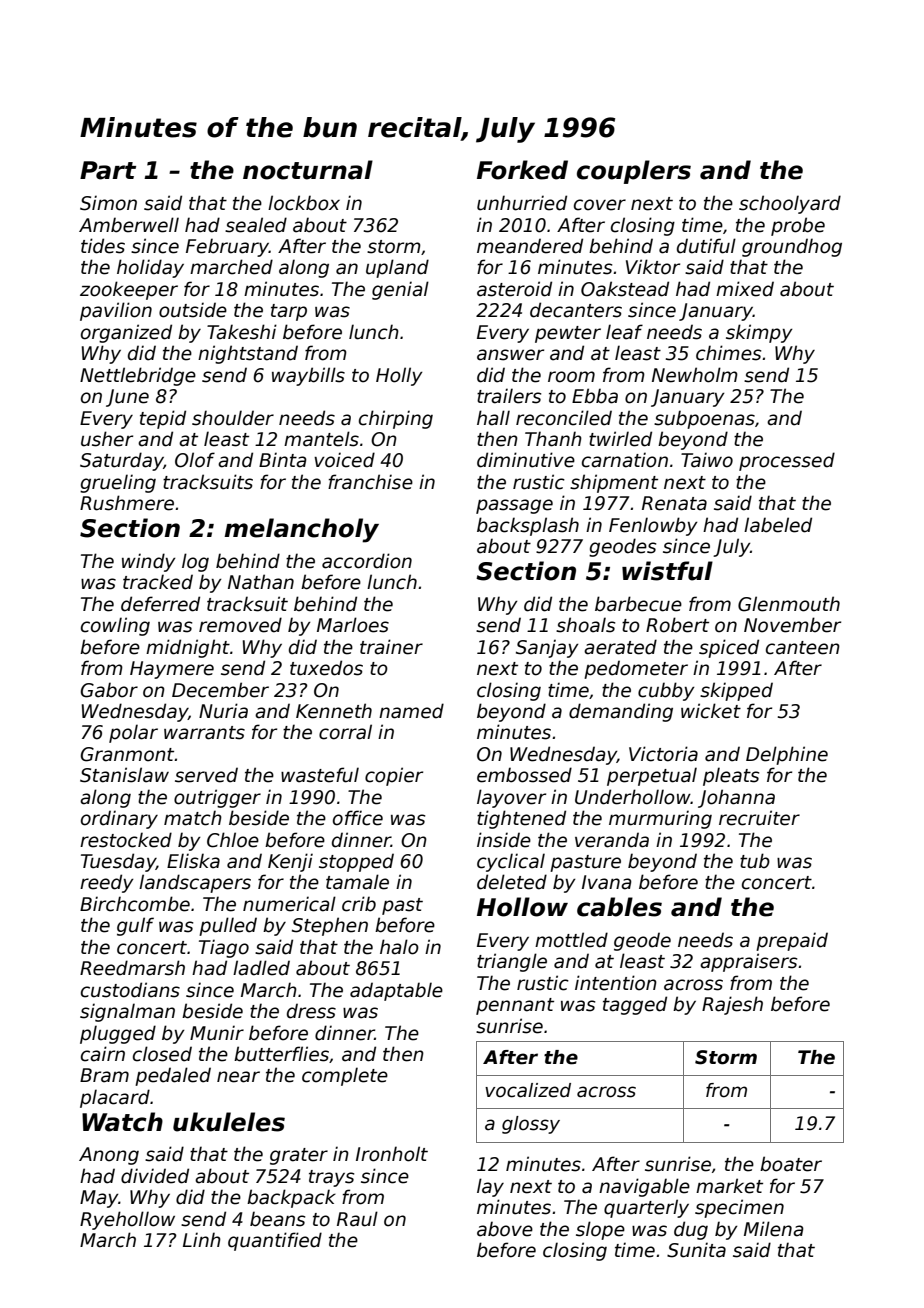 The width and height of the screenshot is (924, 1308). What do you see at coordinates (308, 170) in the screenshot?
I see `nocturnal` at bounding box center [308, 170].
